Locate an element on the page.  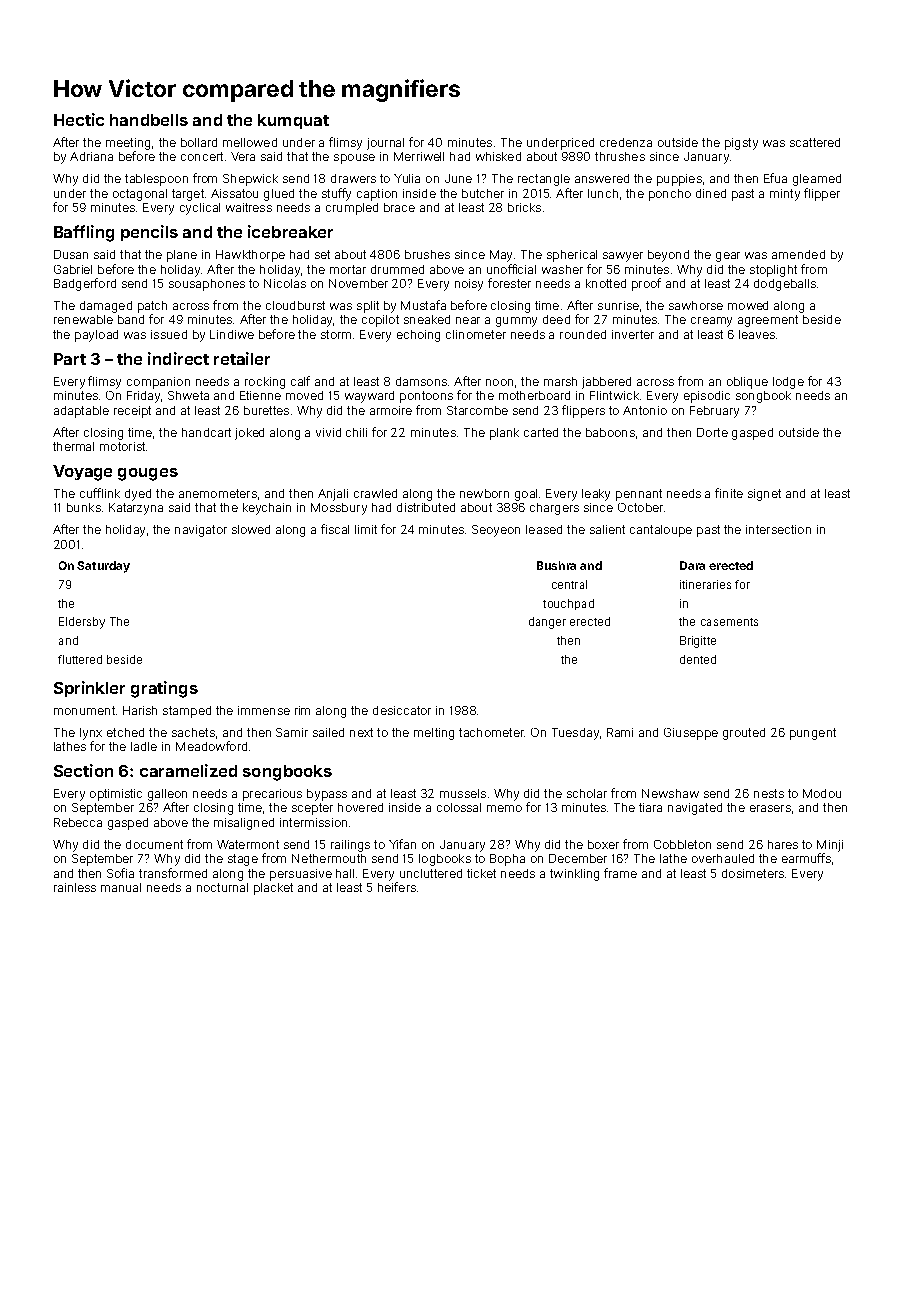
manual is located at coordinates (121, 887).
